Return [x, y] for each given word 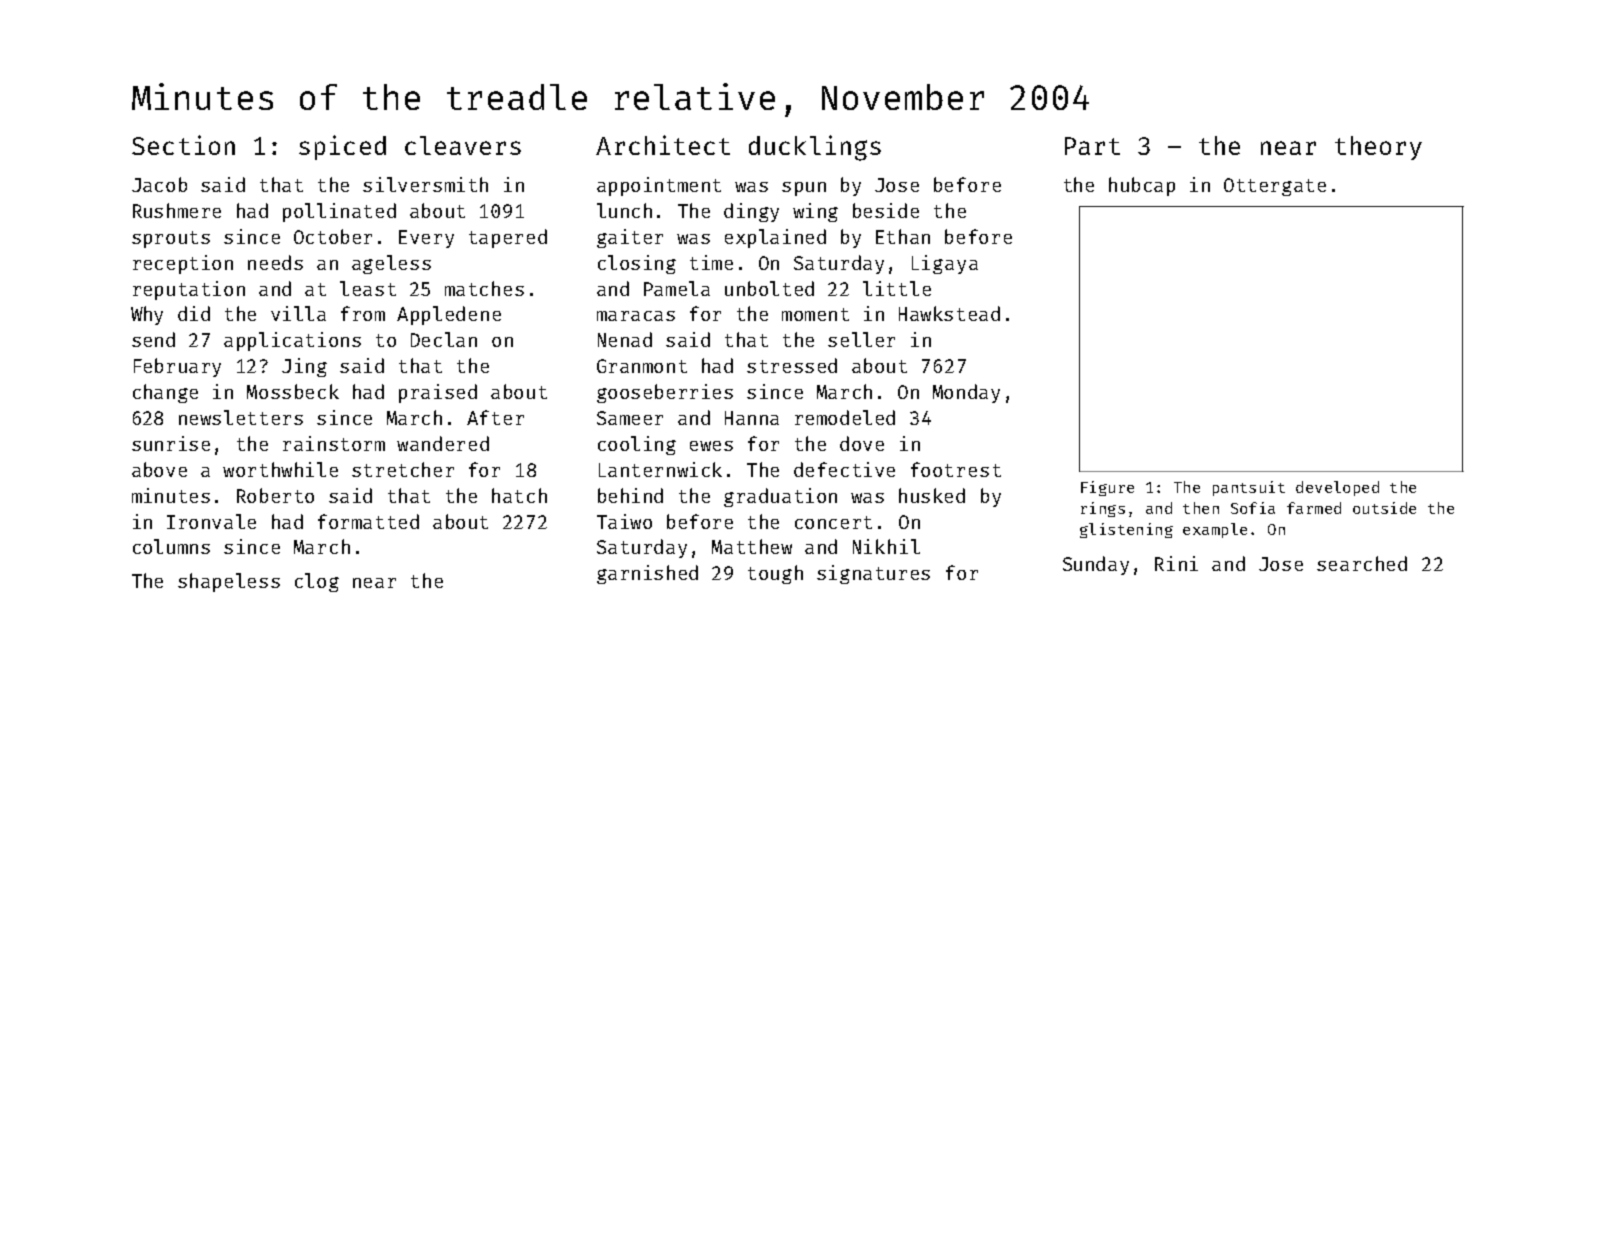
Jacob [159, 184]
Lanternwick [660, 469]
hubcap [1142, 186]
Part [1092, 146]
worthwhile [280, 469]
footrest [956, 469]
